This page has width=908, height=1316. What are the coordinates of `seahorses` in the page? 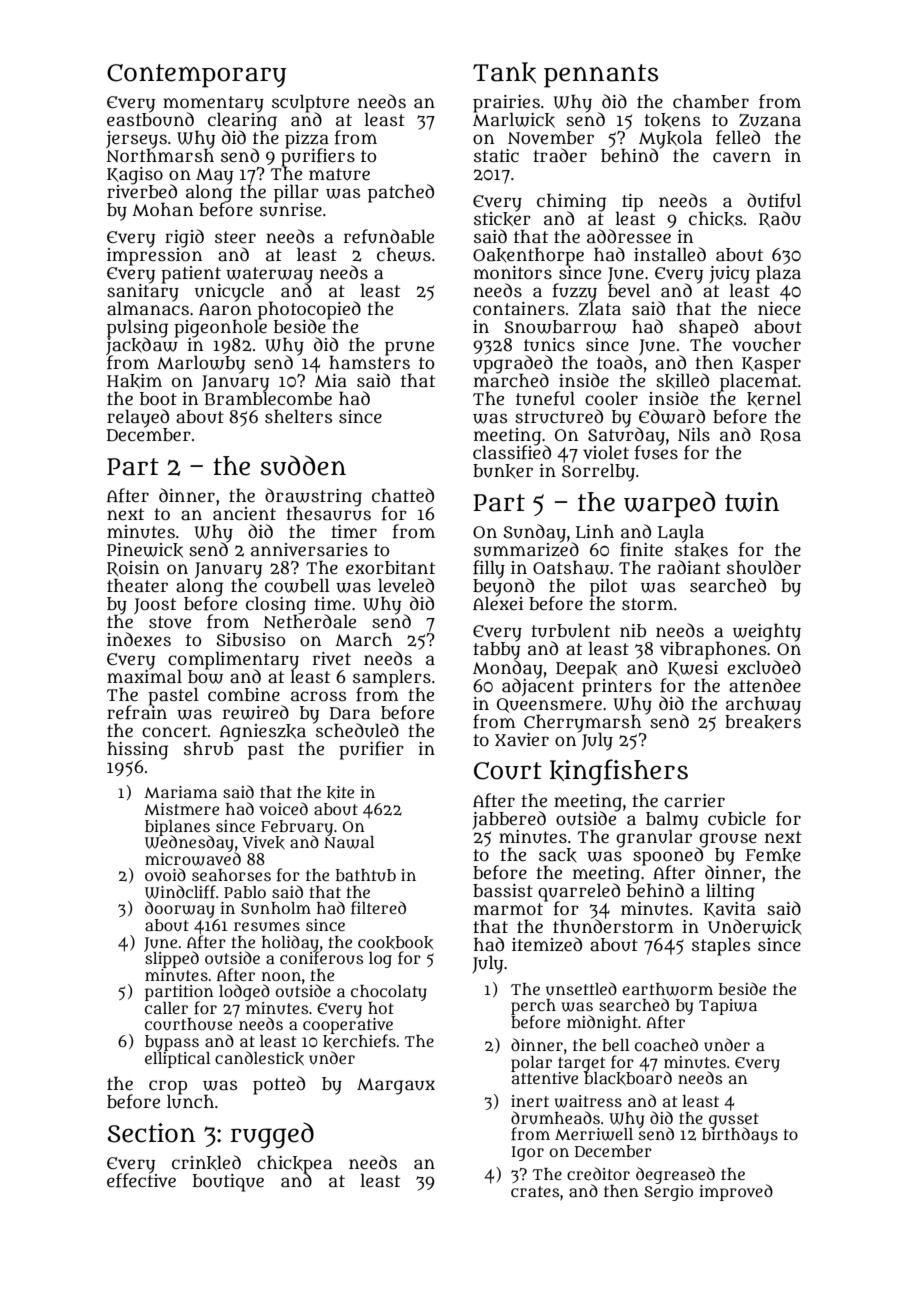 It's located at (231, 875).
